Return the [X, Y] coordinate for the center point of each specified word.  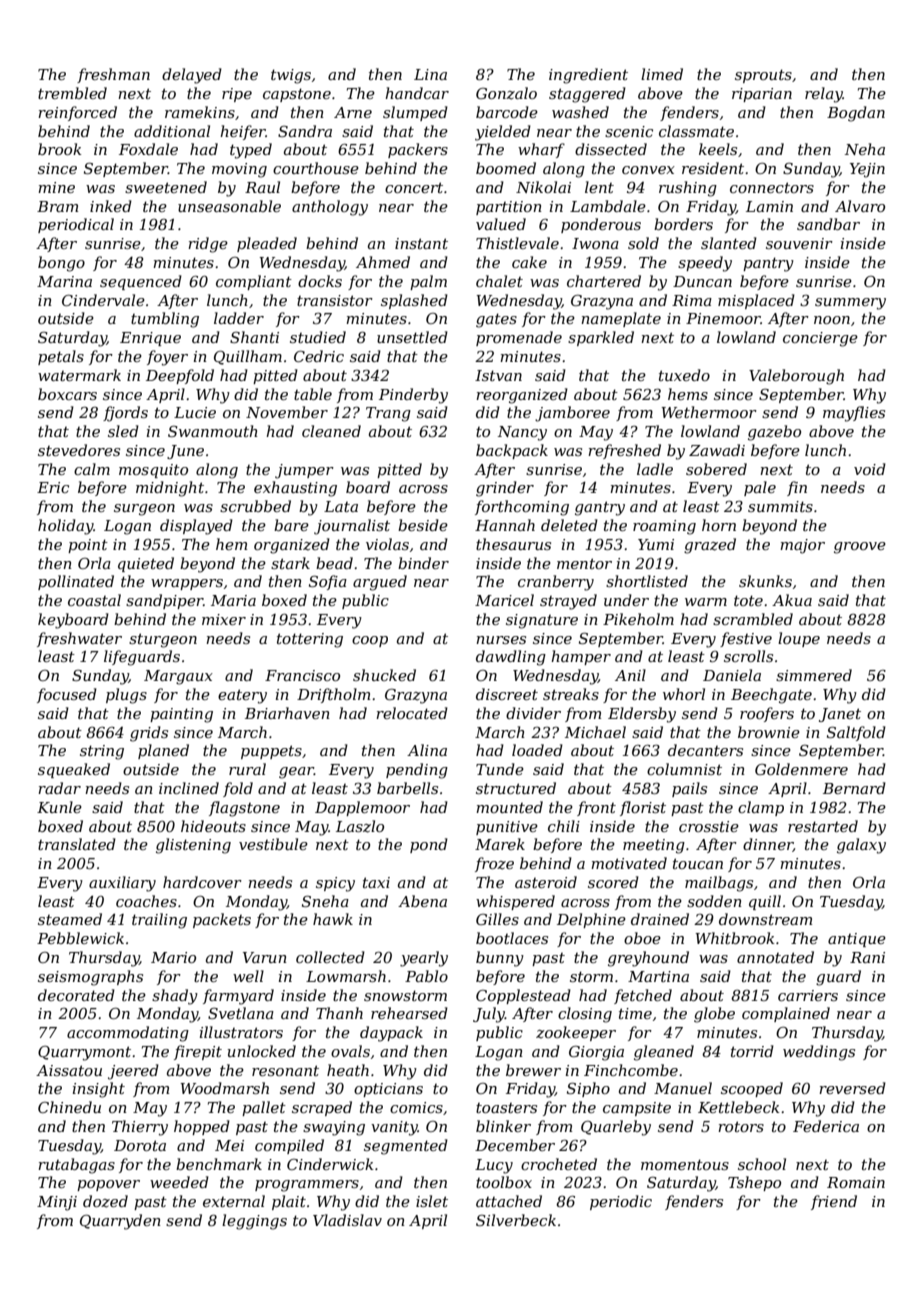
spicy [335, 884]
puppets [271, 752]
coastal [94, 600]
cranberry [556, 583]
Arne [353, 112]
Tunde [500, 769]
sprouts [763, 76]
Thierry [140, 1128]
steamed [70, 919]
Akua [792, 600]
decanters [705, 750]
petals [61, 357]
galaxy [861, 846]
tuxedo [684, 375]
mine [56, 187]
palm [428, 282]
